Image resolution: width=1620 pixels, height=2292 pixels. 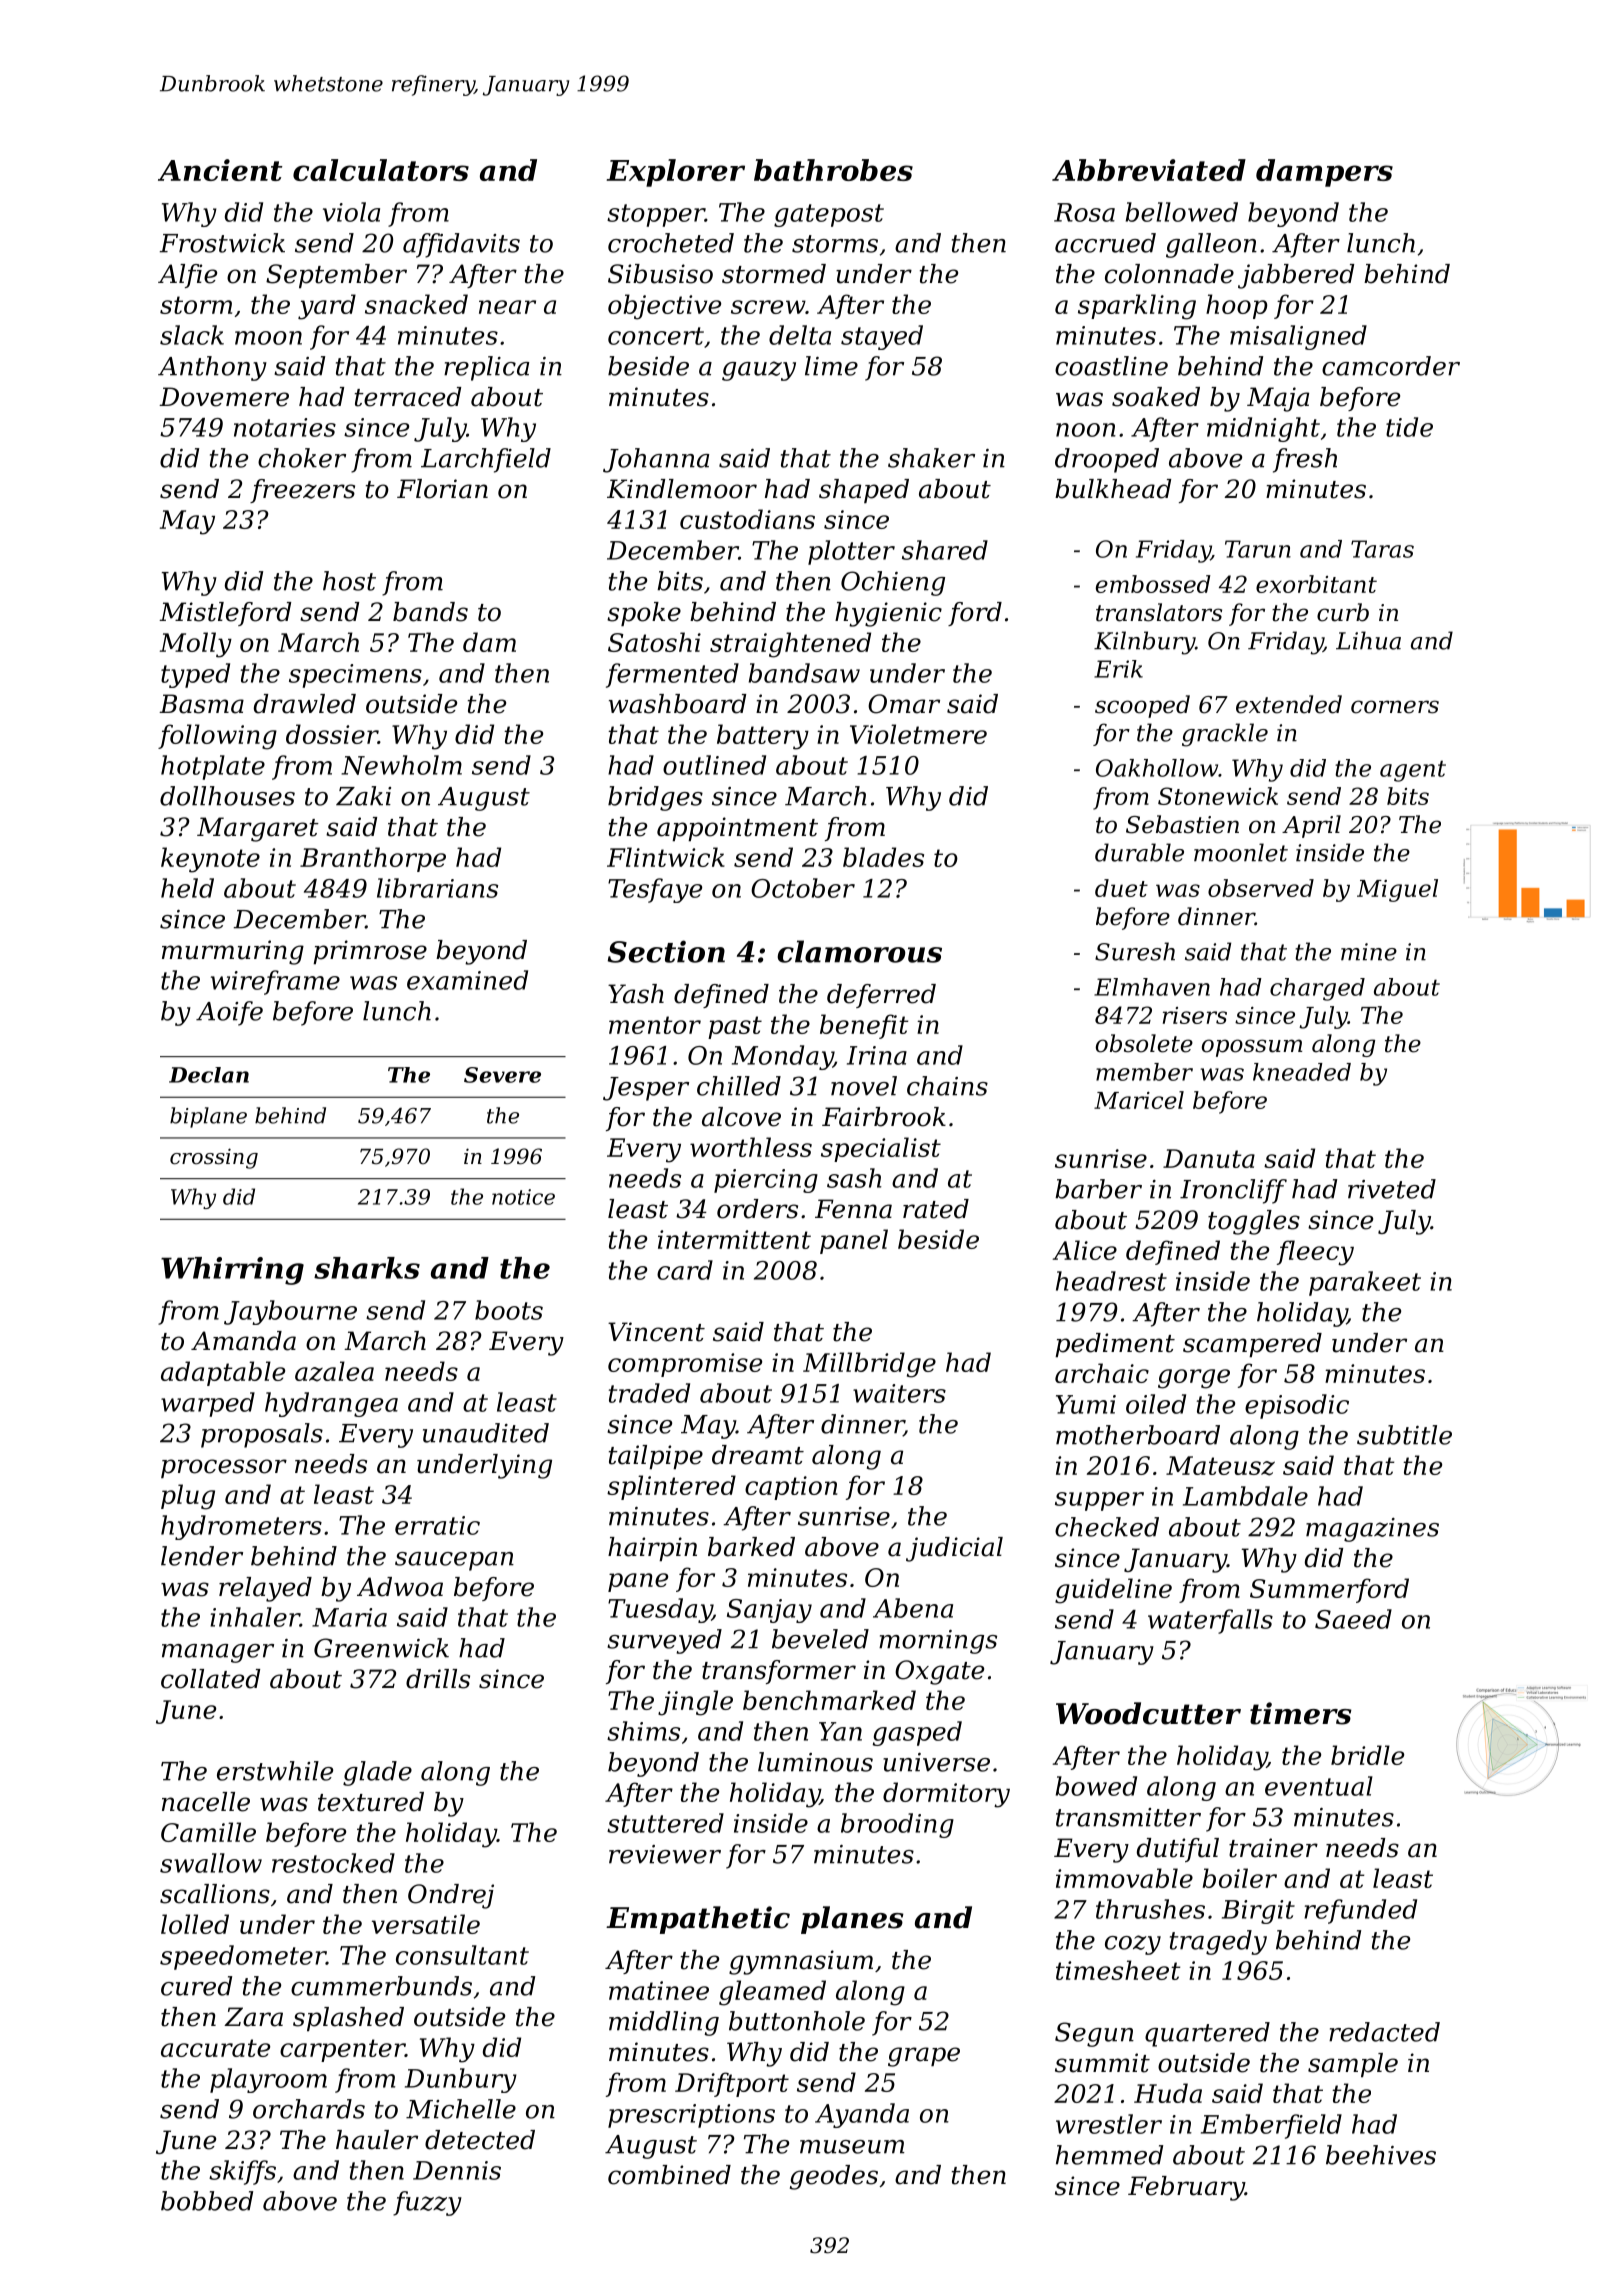 What do you see at coordinates (461, 245) in the screenshot?
I see `affidavits` at bounding box center [461, 245].
